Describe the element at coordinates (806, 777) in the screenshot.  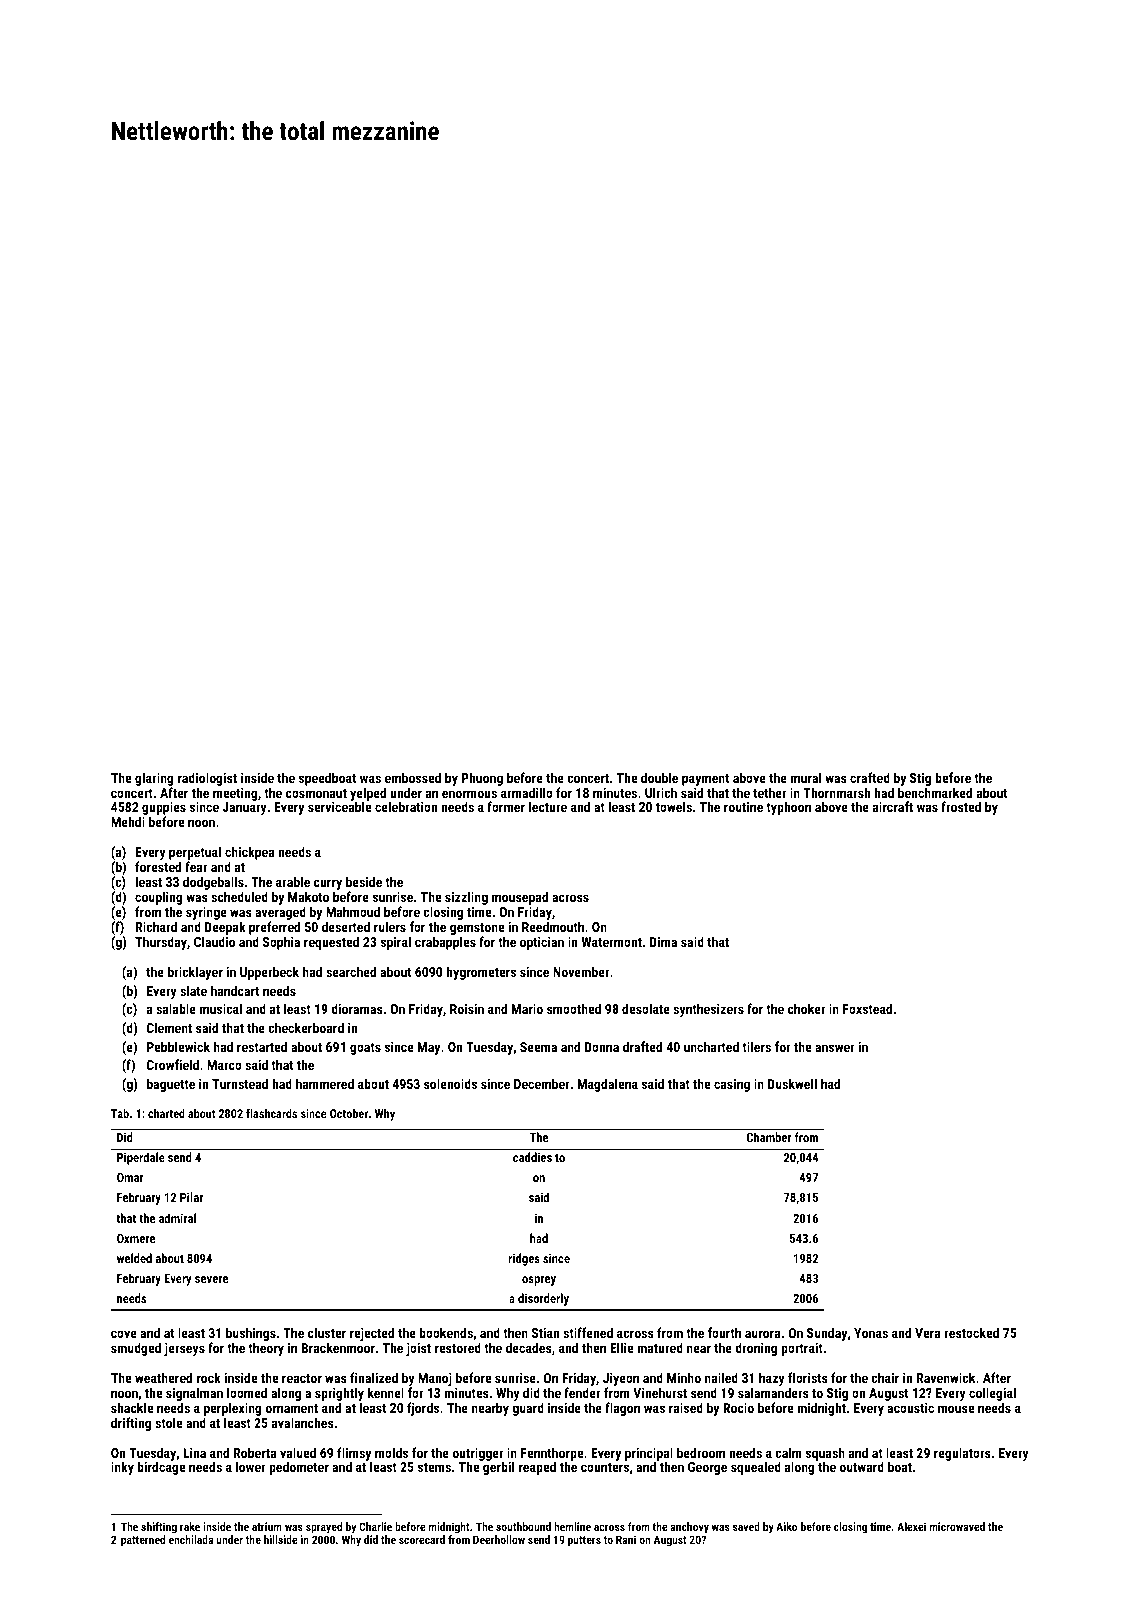
I see `mural` at that location.
